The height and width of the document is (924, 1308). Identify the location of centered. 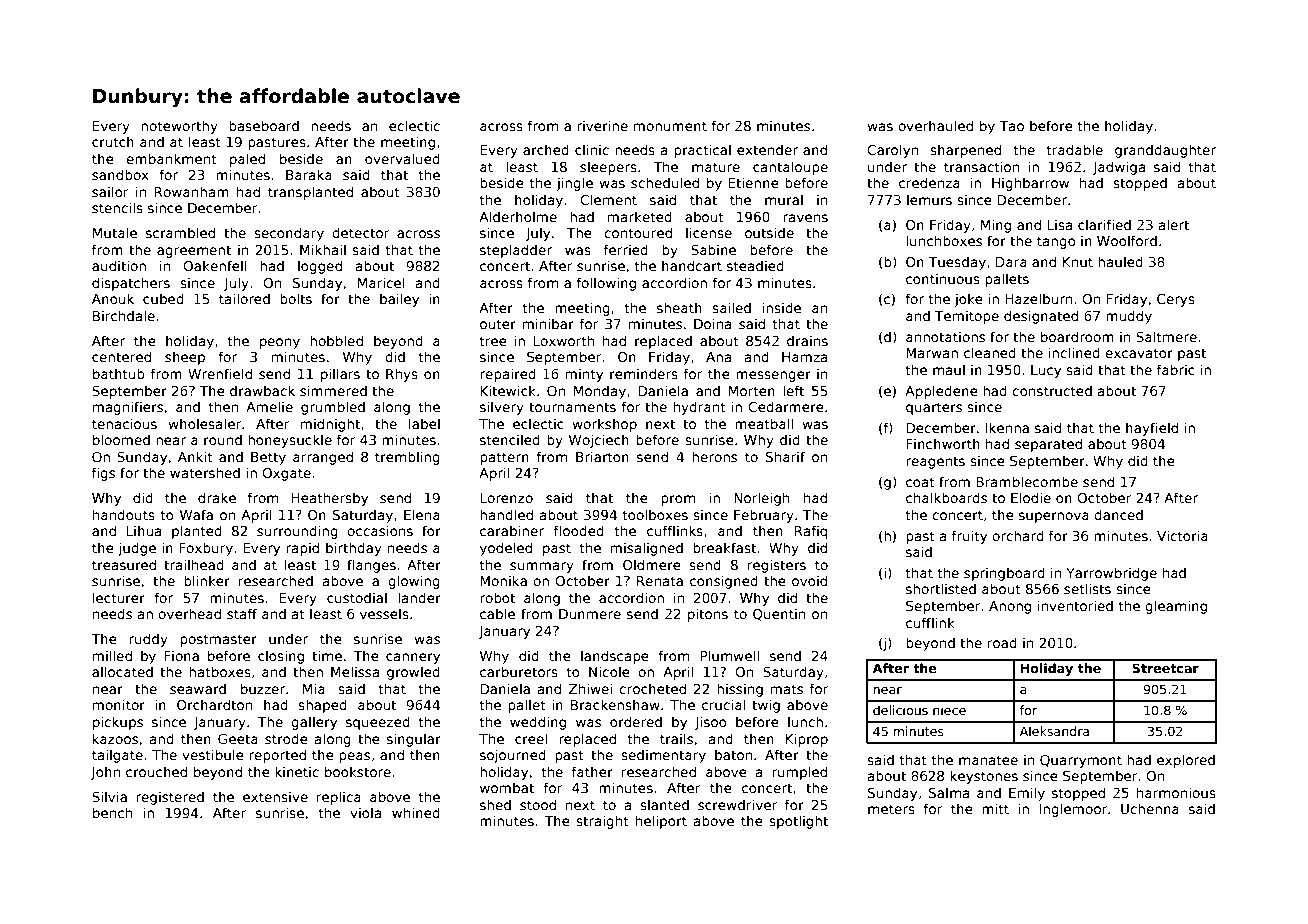
(121, 356).
